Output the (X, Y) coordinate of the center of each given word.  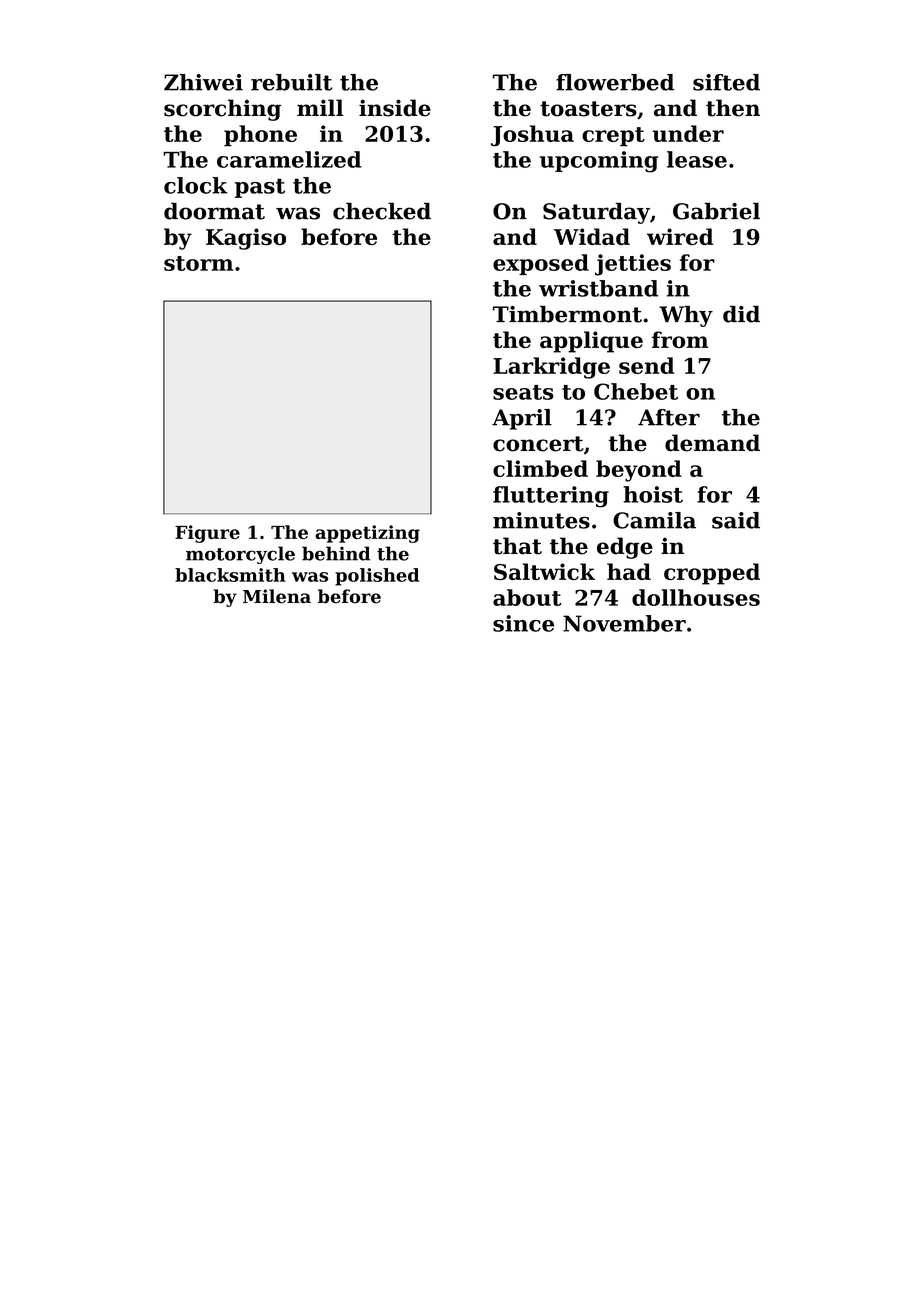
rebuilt (291, 82)
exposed (541, 264)
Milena (277, 596)
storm (198, 263)
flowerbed (615, 82)
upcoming (599, 162)
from (680, 339)
